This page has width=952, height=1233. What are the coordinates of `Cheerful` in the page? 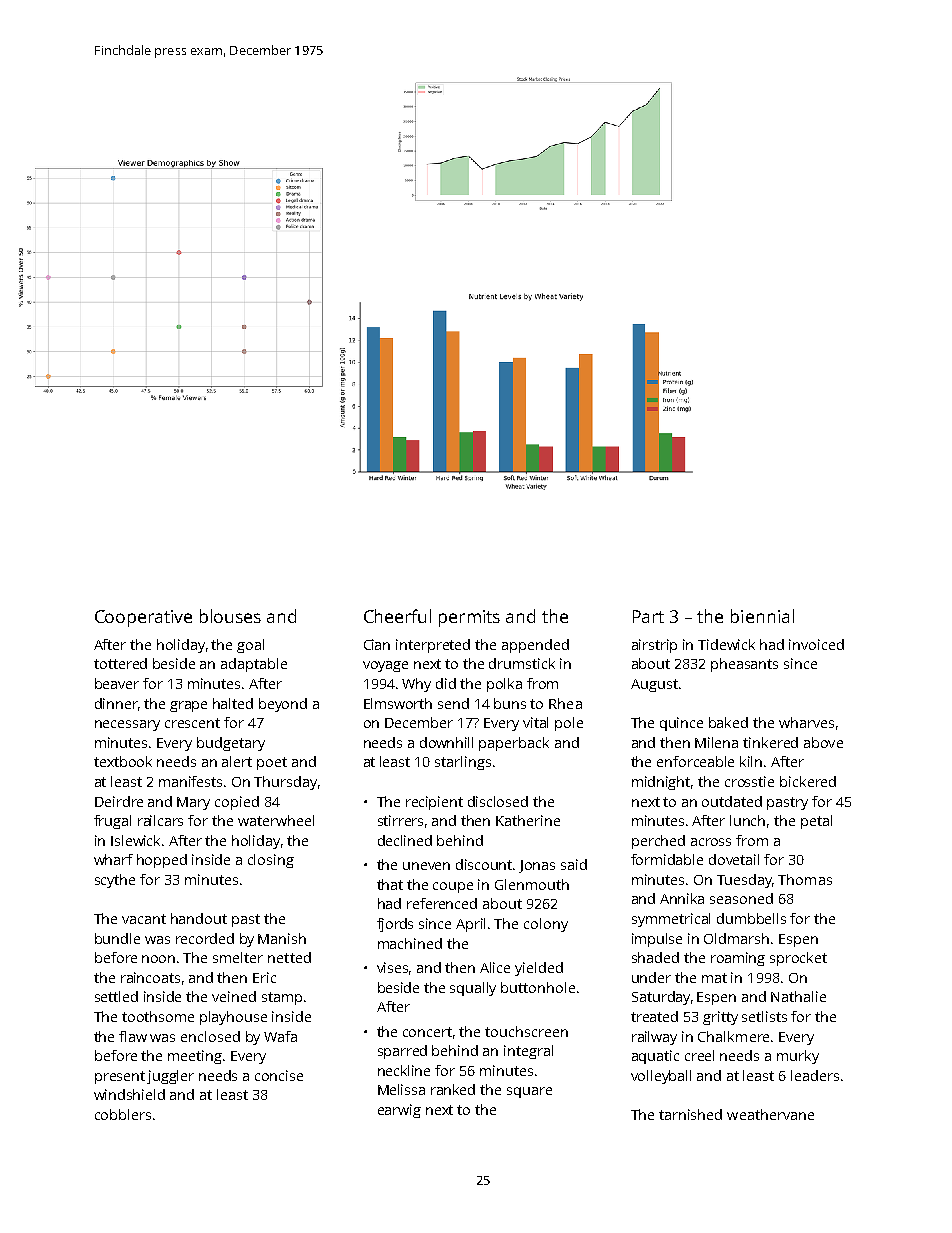 It's located at (397, 616).
